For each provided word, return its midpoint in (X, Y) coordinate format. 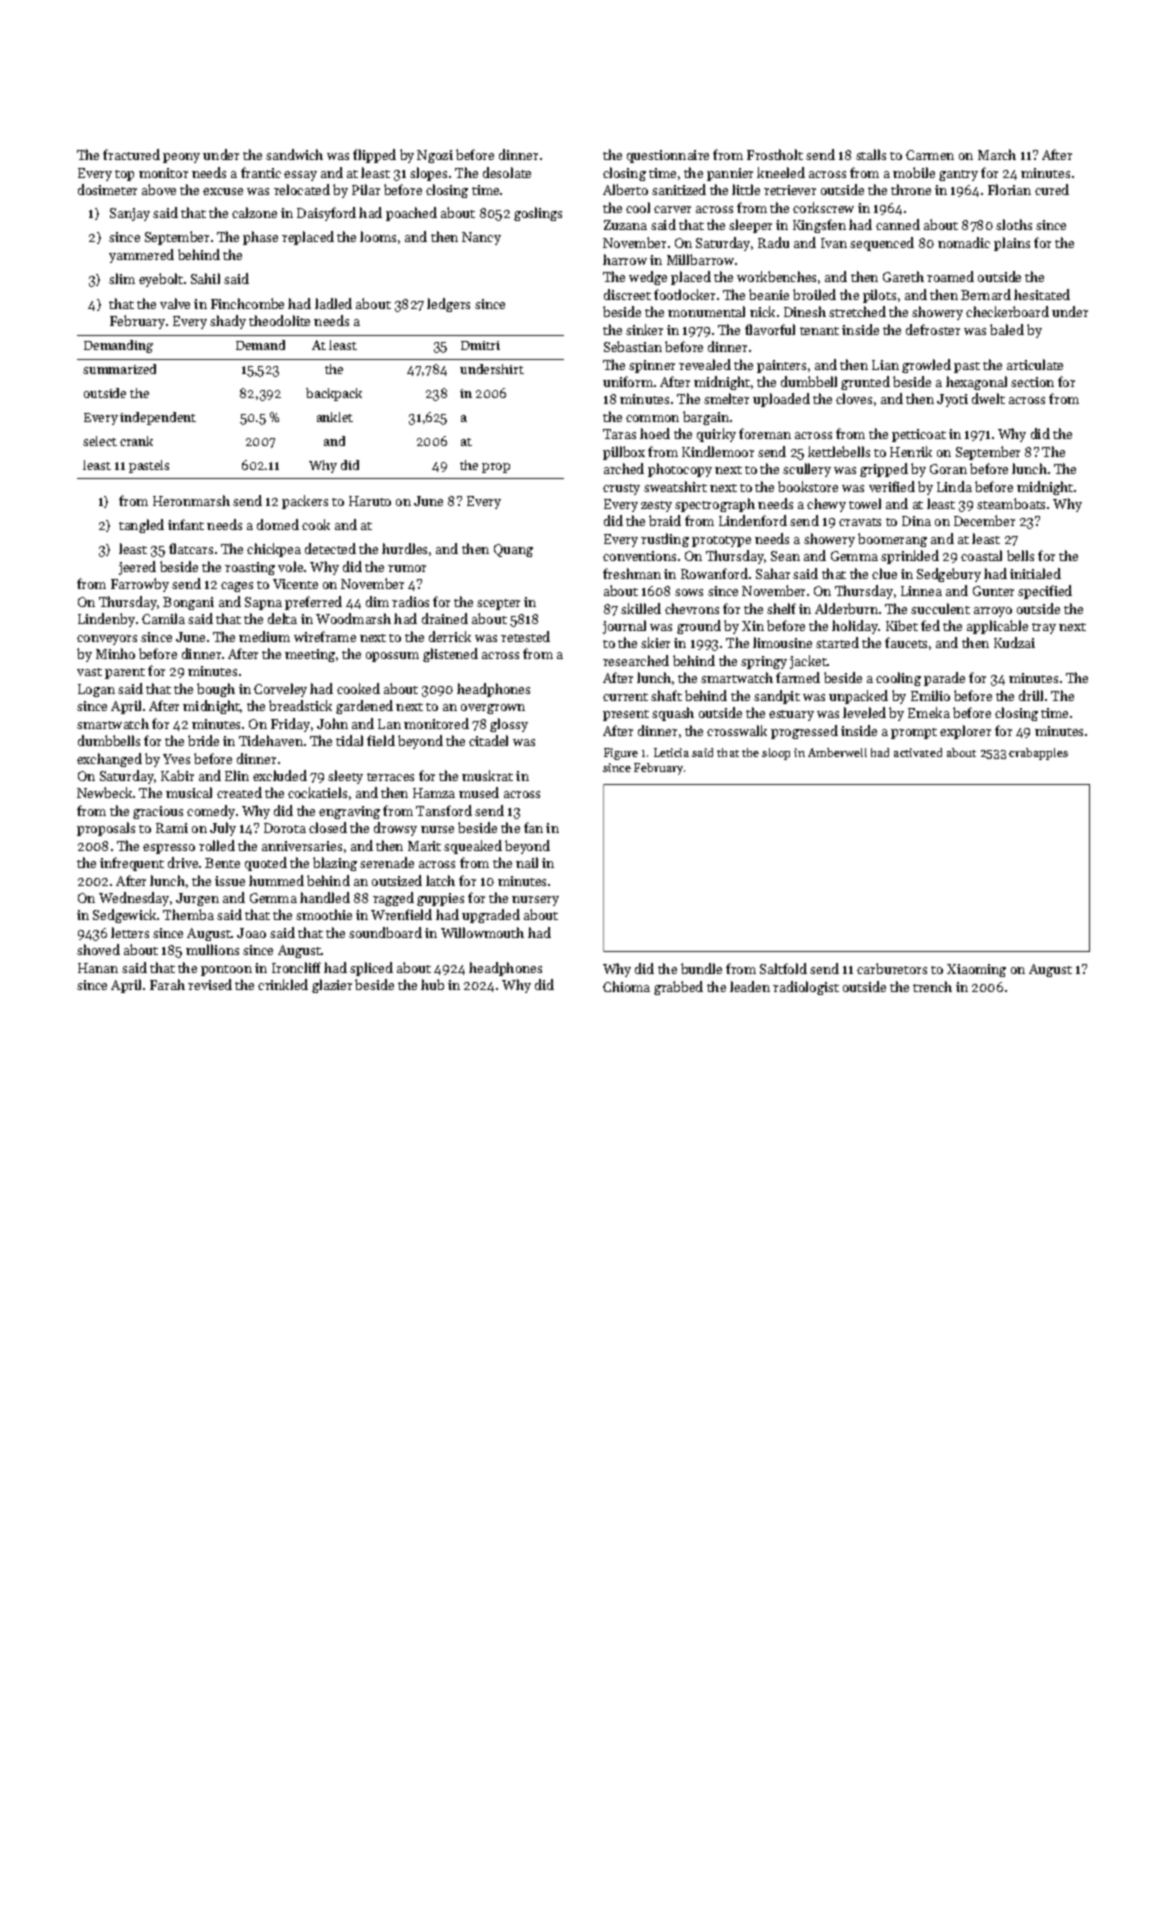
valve (175, 303)
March (997, 154)
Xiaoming (976, 970)
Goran (948, 469)
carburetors (892, 968)
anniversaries (302, 846)
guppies (440, 899)
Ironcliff (296, 967)
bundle (701, 968)
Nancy (481, 238)
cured (1052, 189)
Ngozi (435, 156)
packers (305, 502)
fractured (131, 154)
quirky (716, 435)
